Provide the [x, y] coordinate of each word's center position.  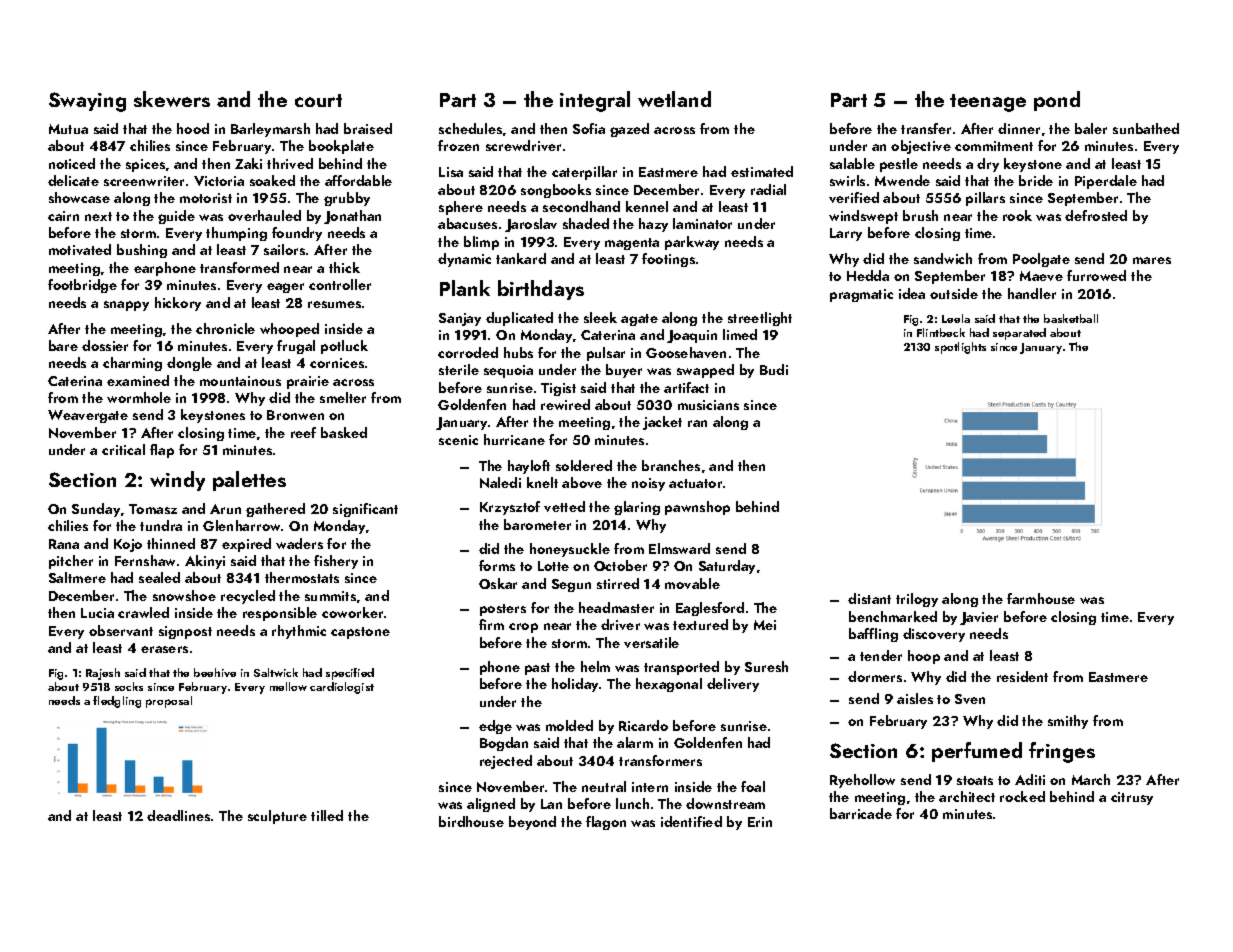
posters [503, 610]
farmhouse [1041, 598]
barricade [861, 813]
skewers [172, 99]
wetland [674, 99]
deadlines [178, 815]
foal [753, 786]
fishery [336, 562]
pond [1057, 101]
